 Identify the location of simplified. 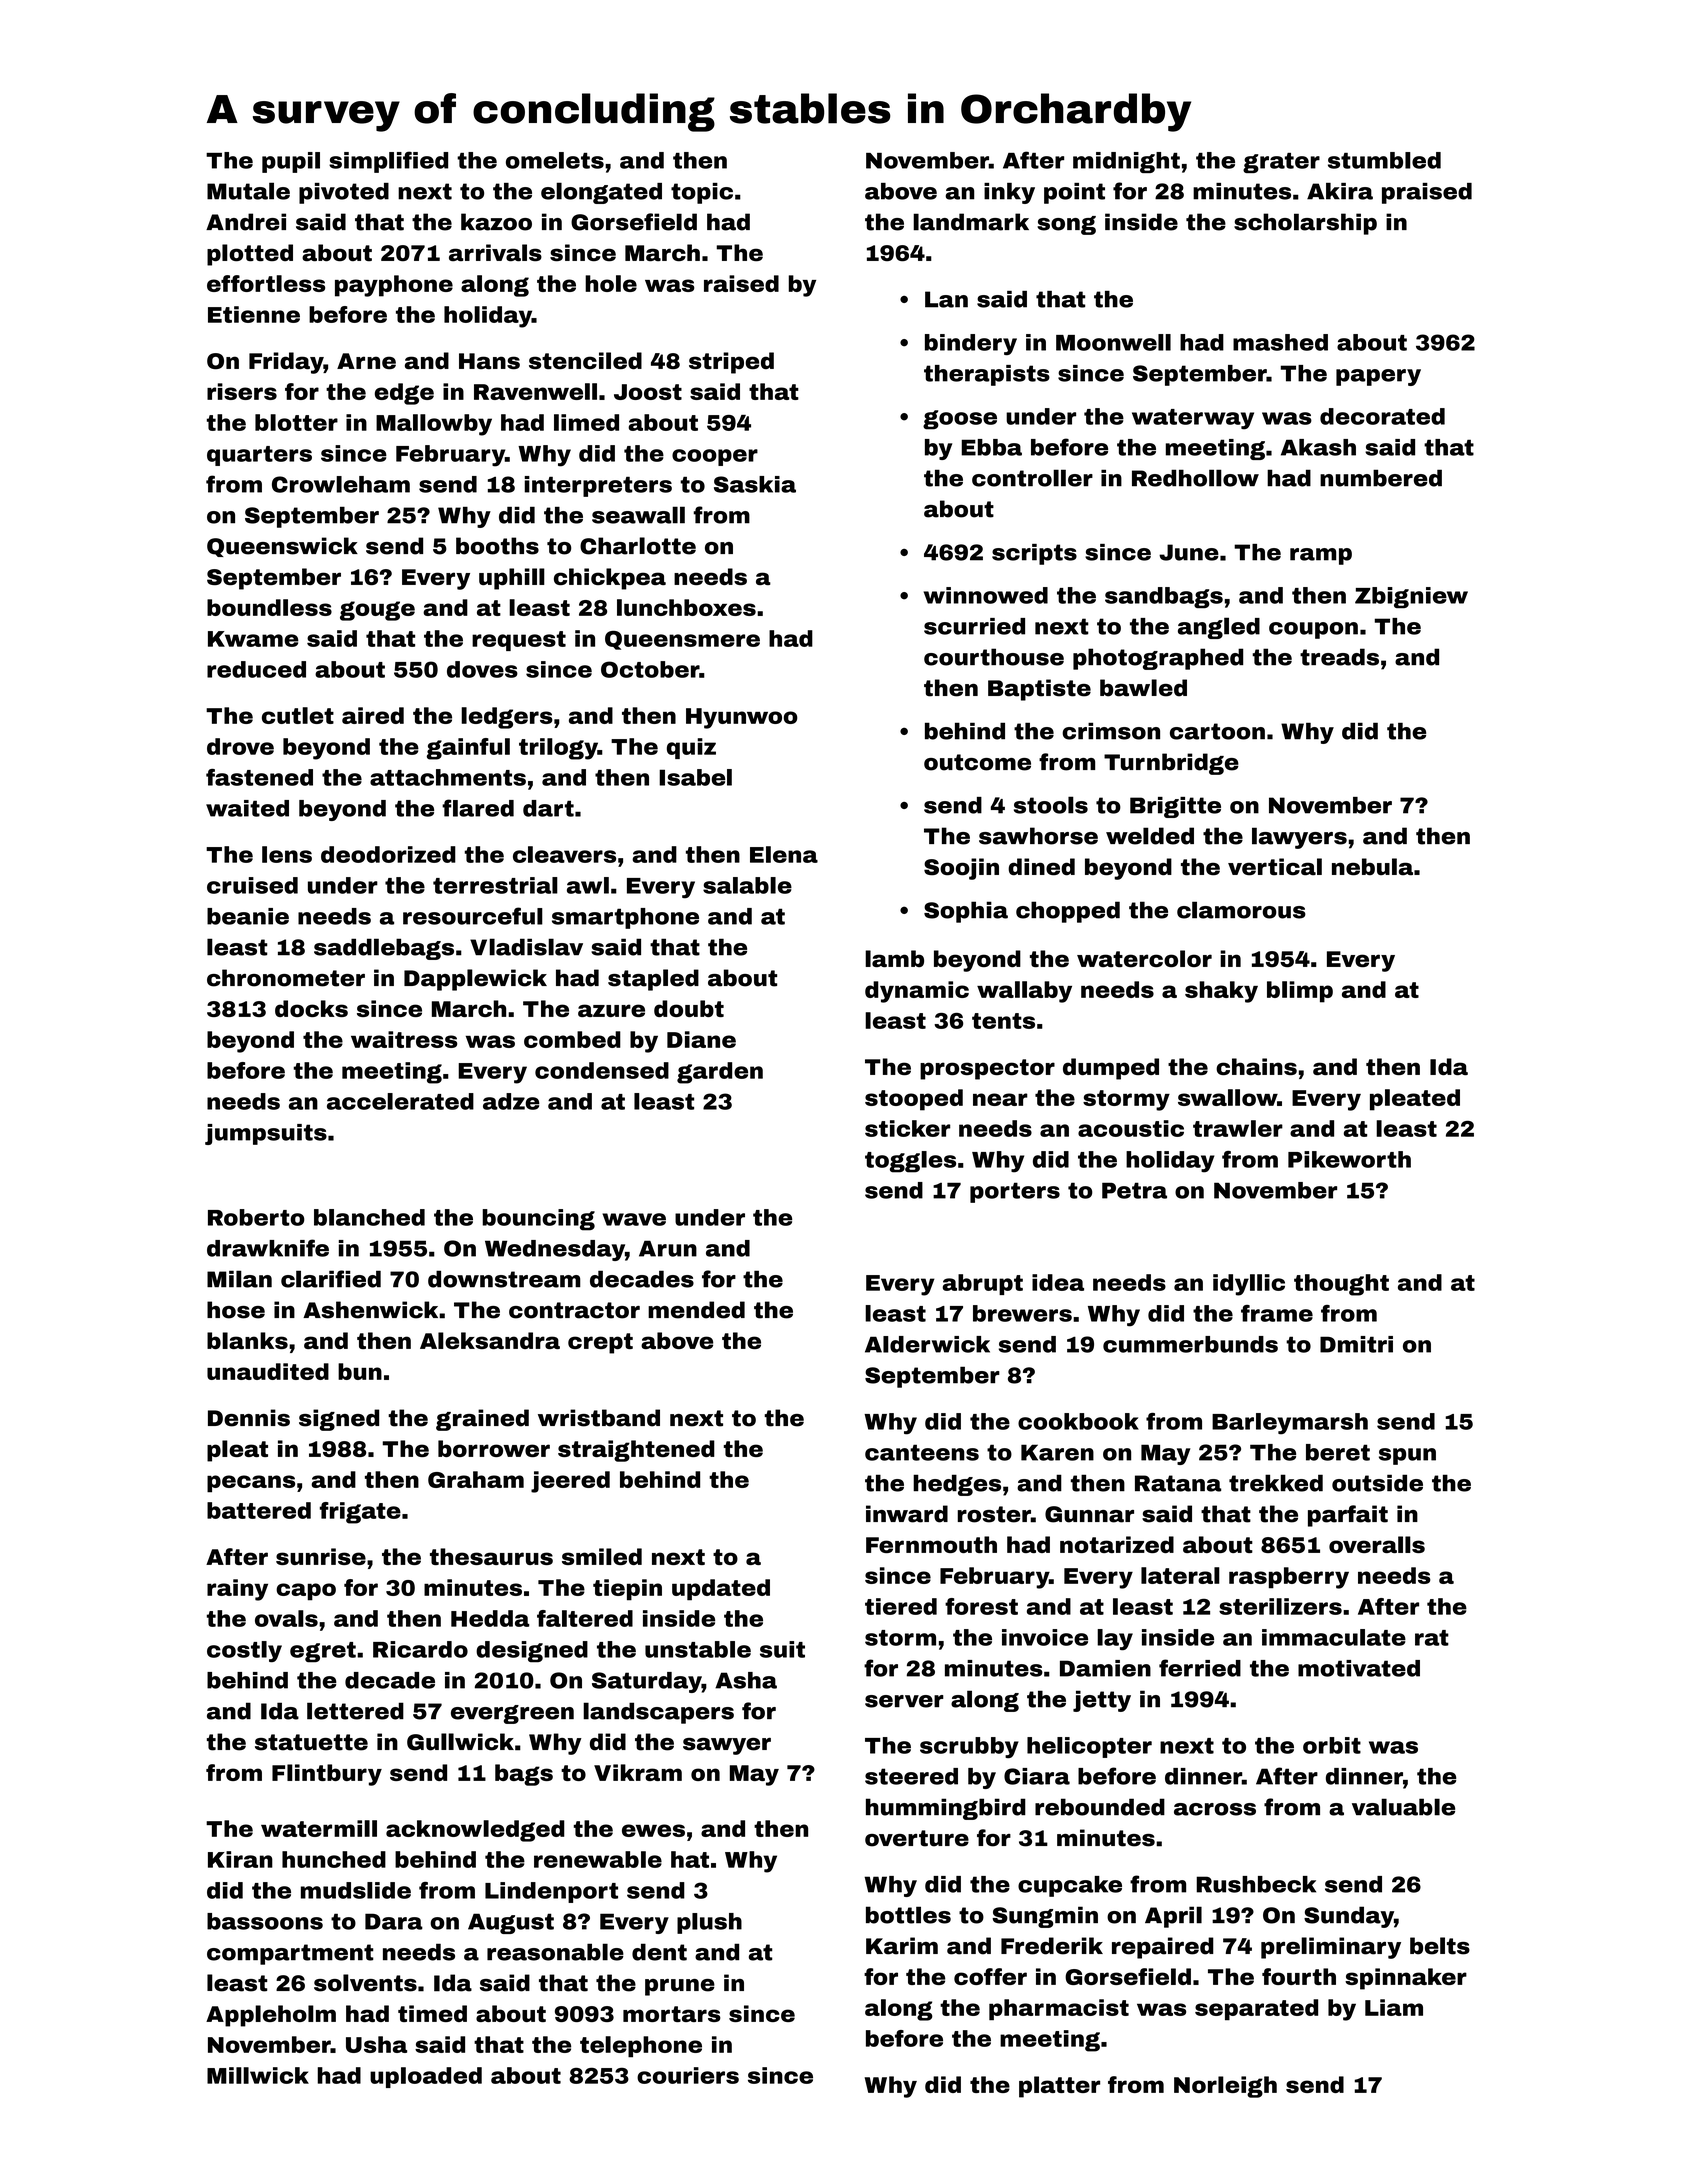
(388, 162).
